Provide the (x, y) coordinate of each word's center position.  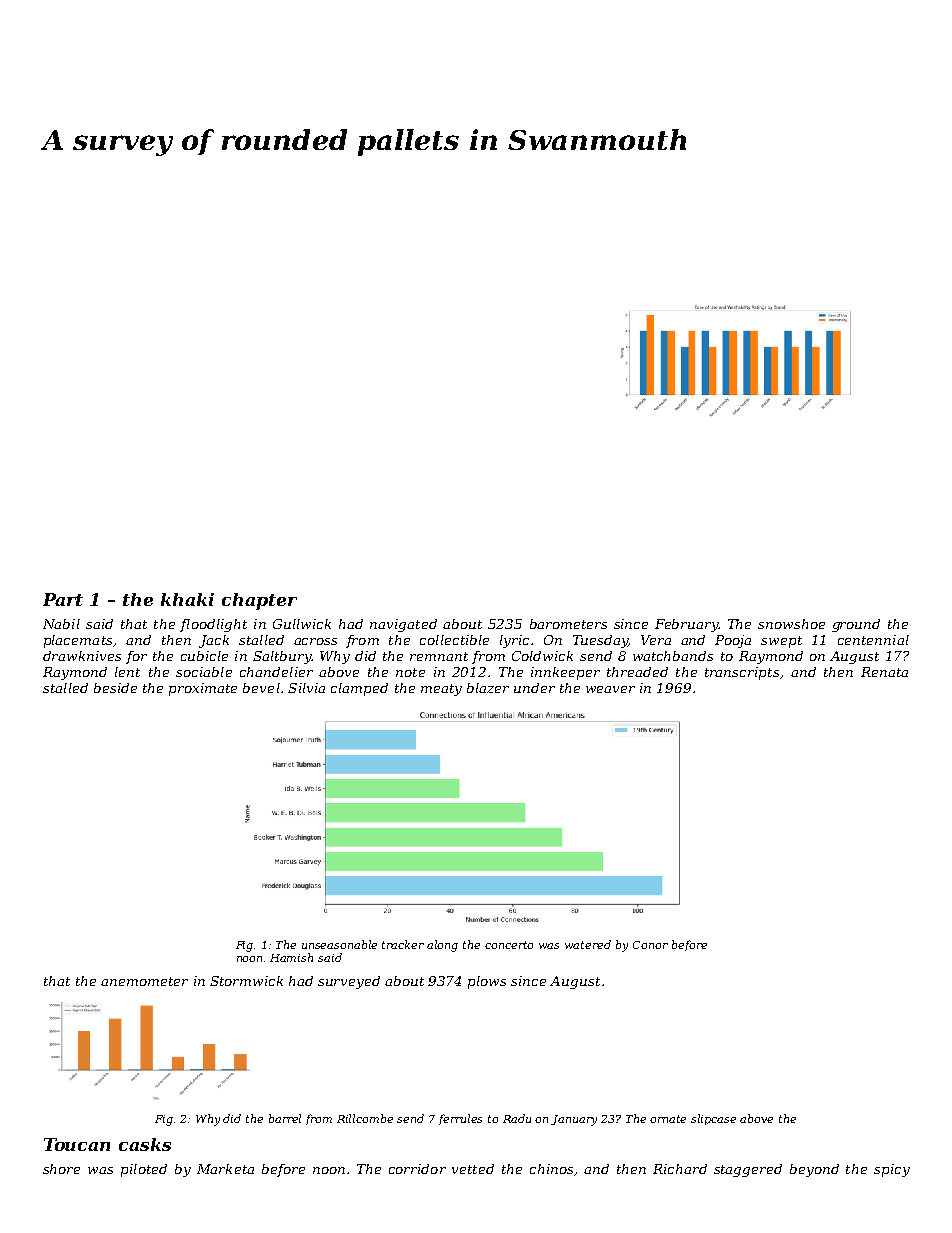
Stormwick (246, 981)
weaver (610, 689)
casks (145, 1144)
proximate (203, 689)
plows (487, 982)
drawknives (82, 656)
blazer (488, 688)
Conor (650, 945)
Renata (884, 672)
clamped (359, 689)
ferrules (460, 1119)
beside (115, 688)
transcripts (742, 673)
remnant (439, 656)
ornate (668, 1119)
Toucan (77, 1144)
